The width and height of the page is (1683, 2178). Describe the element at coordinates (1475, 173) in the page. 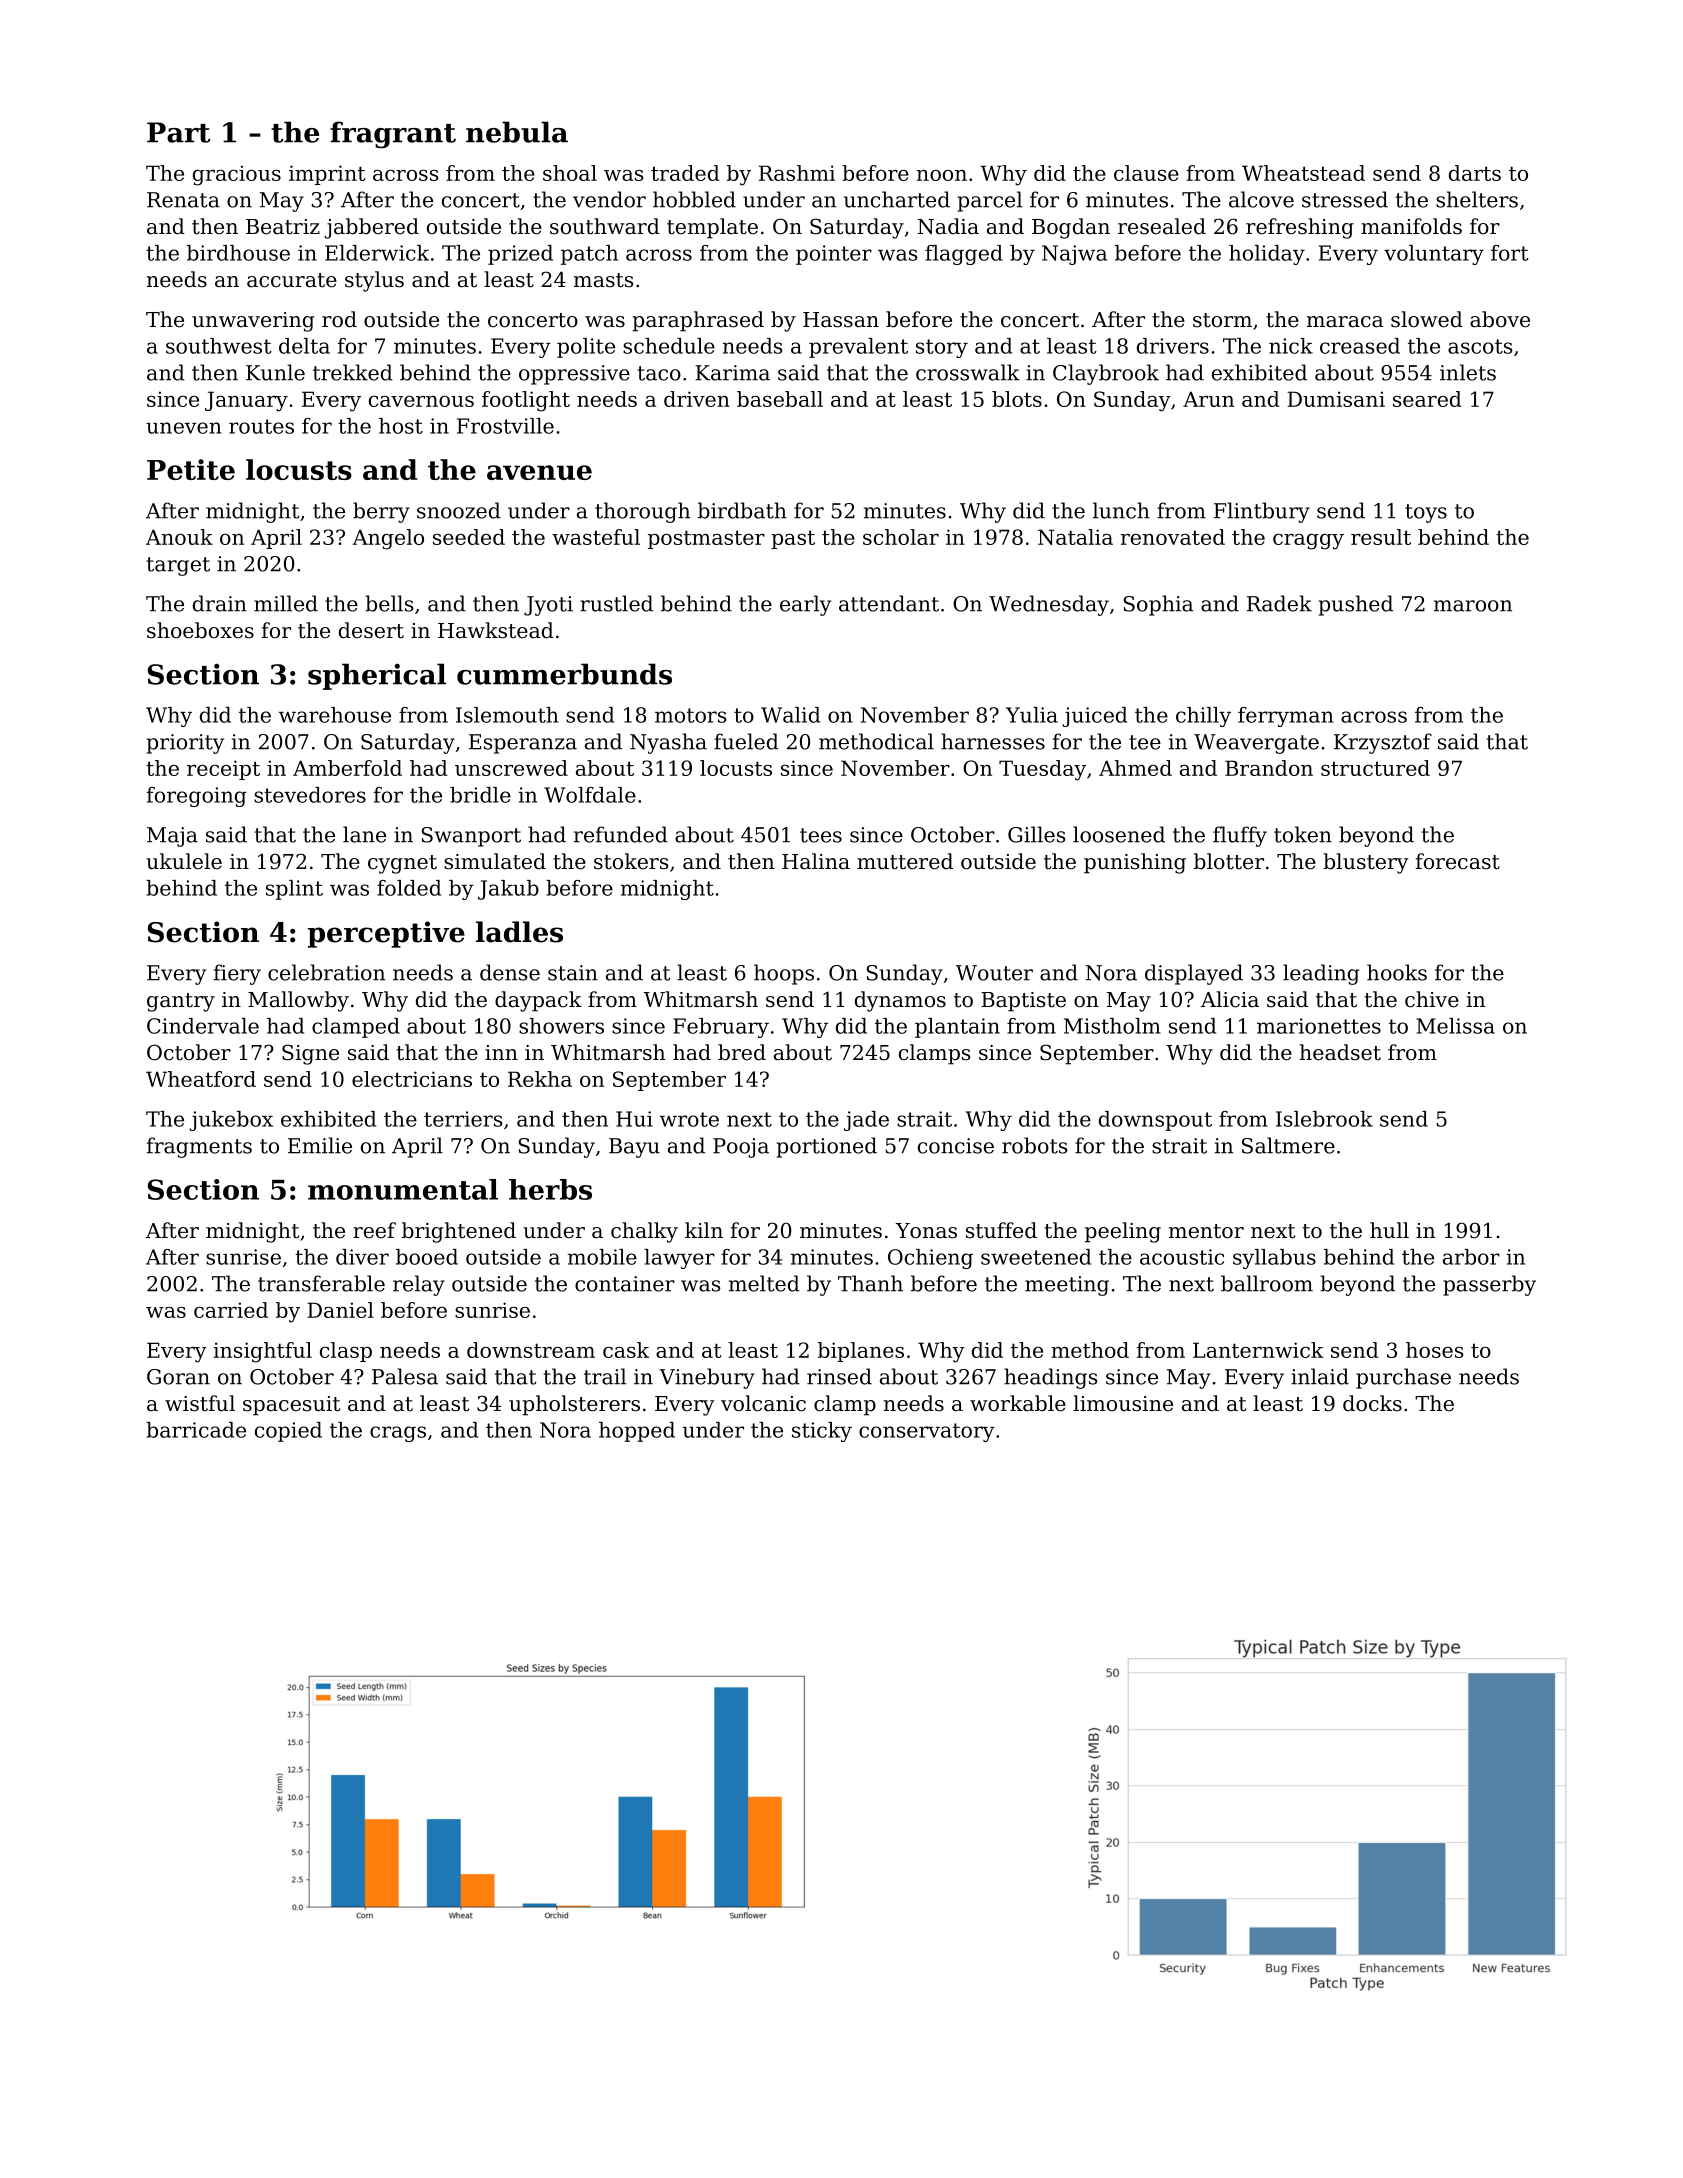

I see `darts` at that location.
